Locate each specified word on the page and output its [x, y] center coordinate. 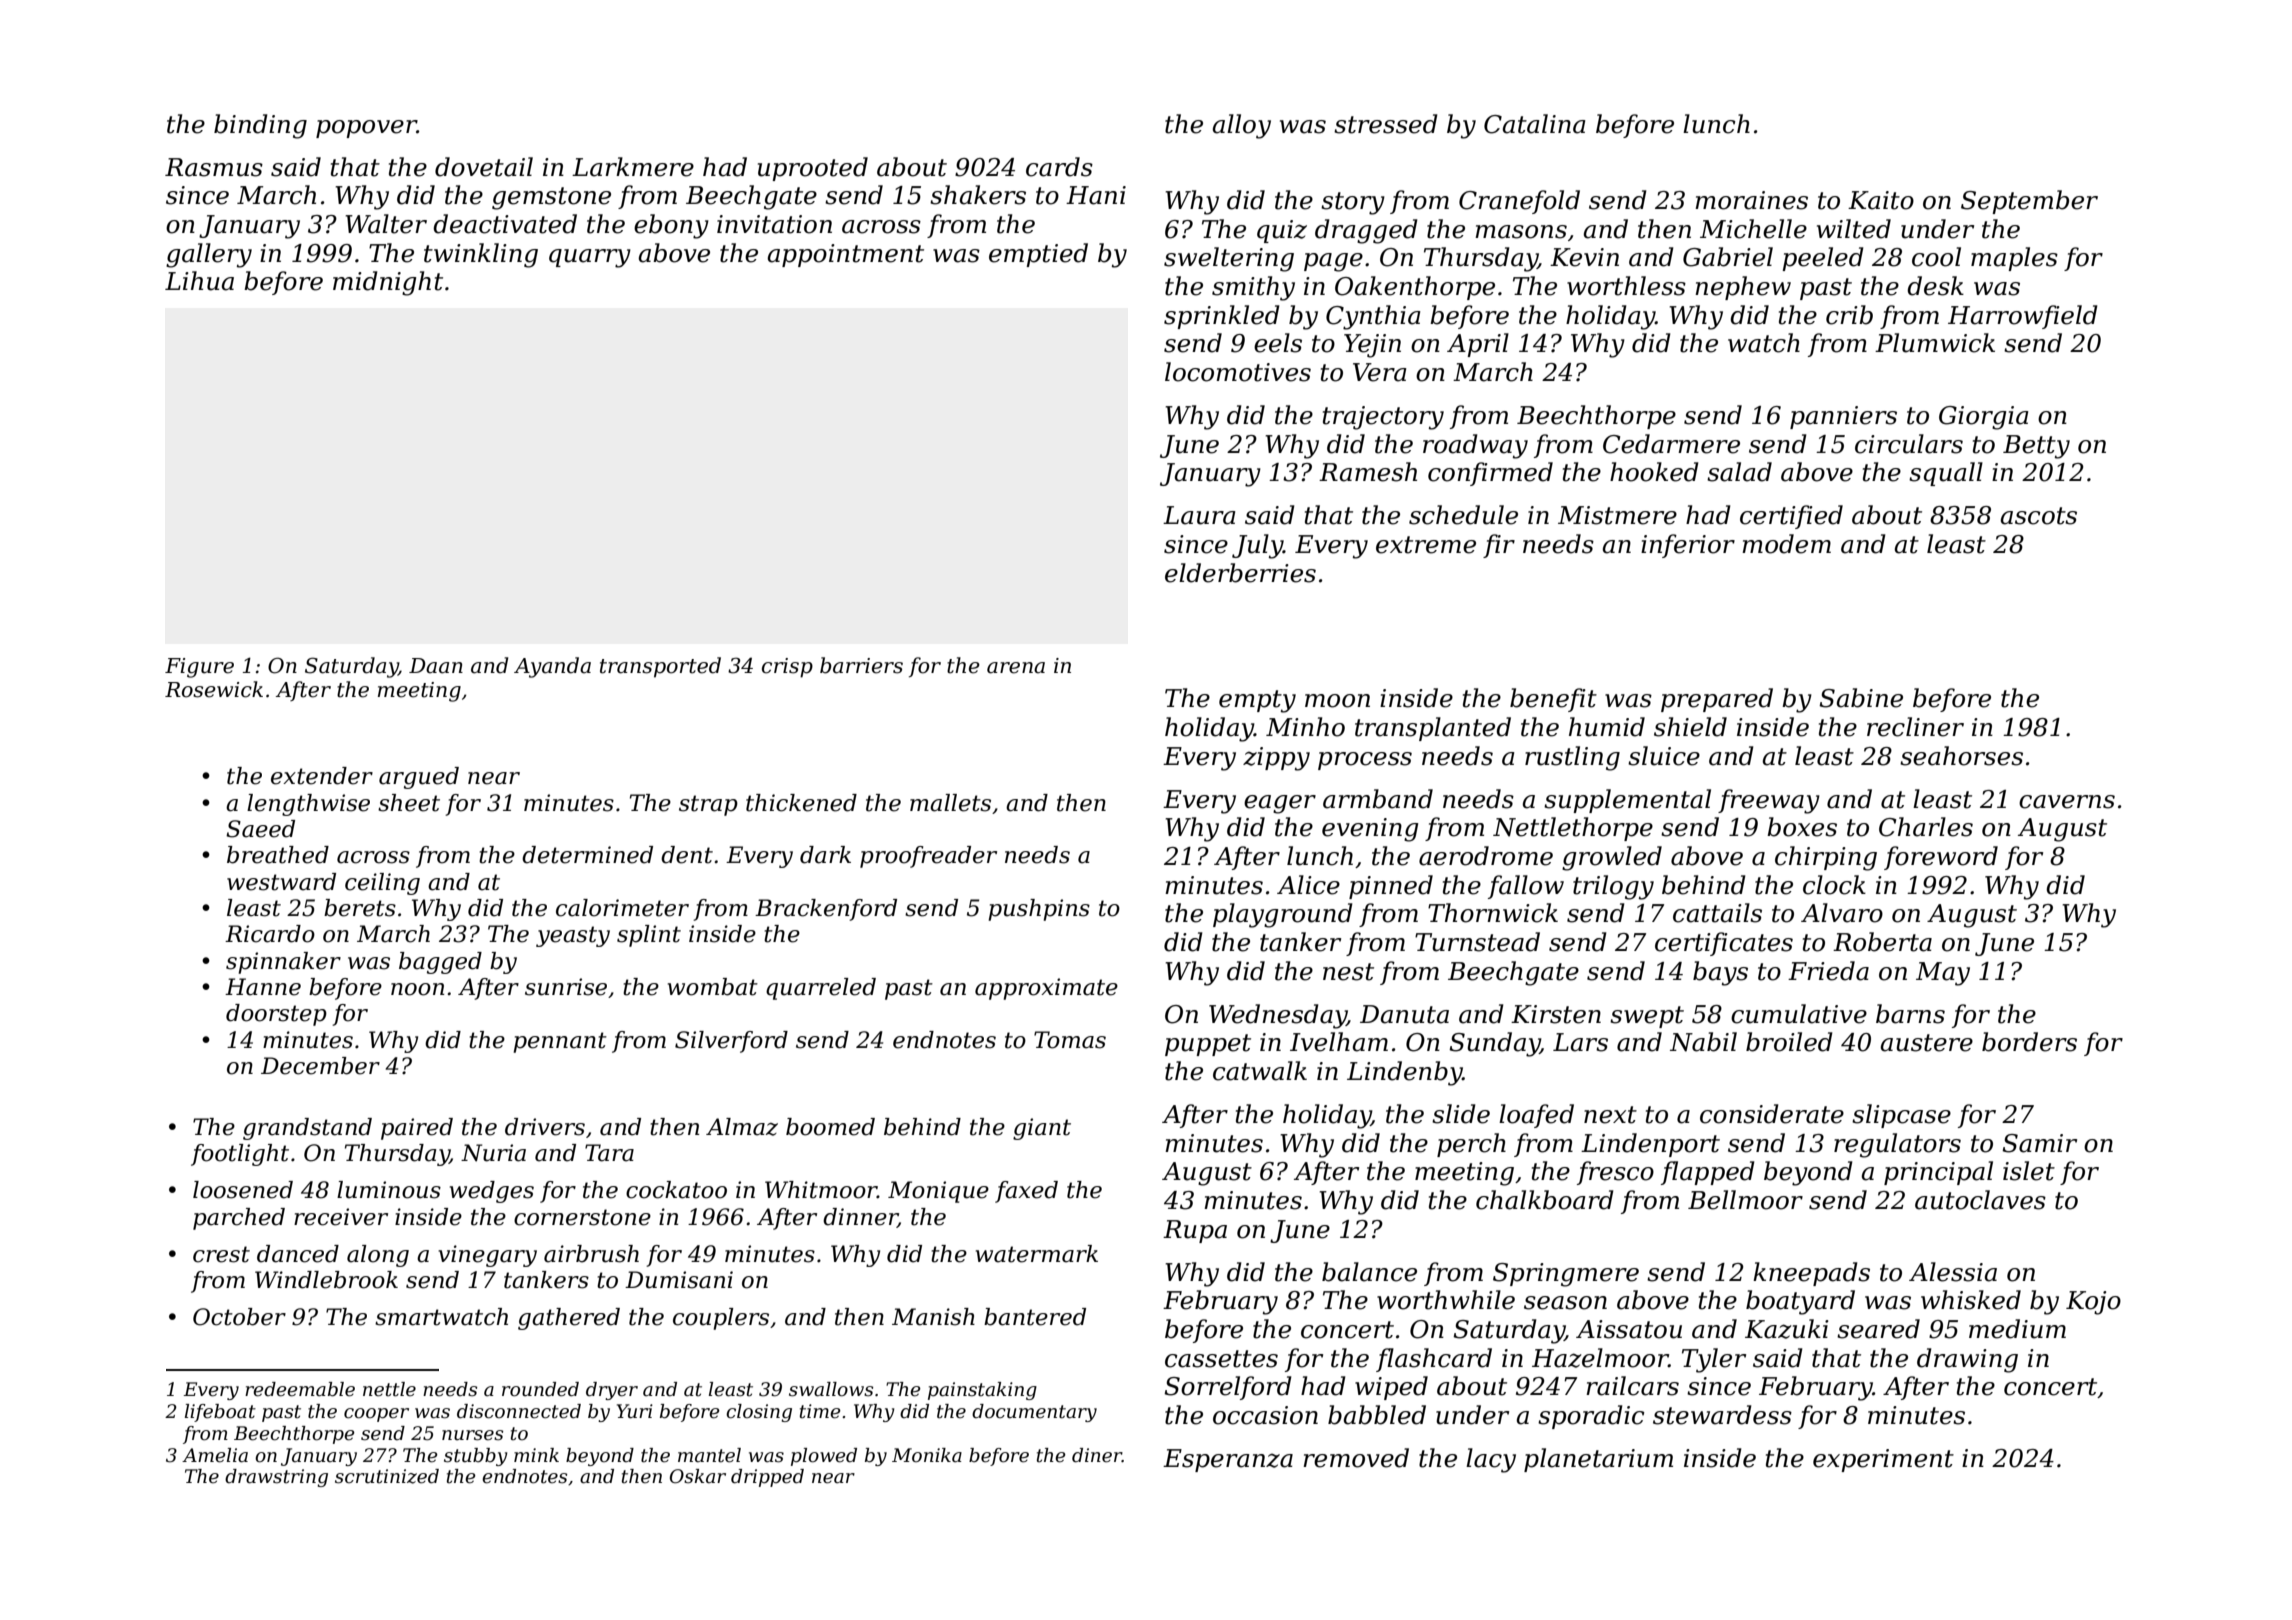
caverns [2067, 802]
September [2029, 202]
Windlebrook [326, 1280]
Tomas [1070, 1040]
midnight [388, 283]
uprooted [813, 169]
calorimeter [622, 908]
